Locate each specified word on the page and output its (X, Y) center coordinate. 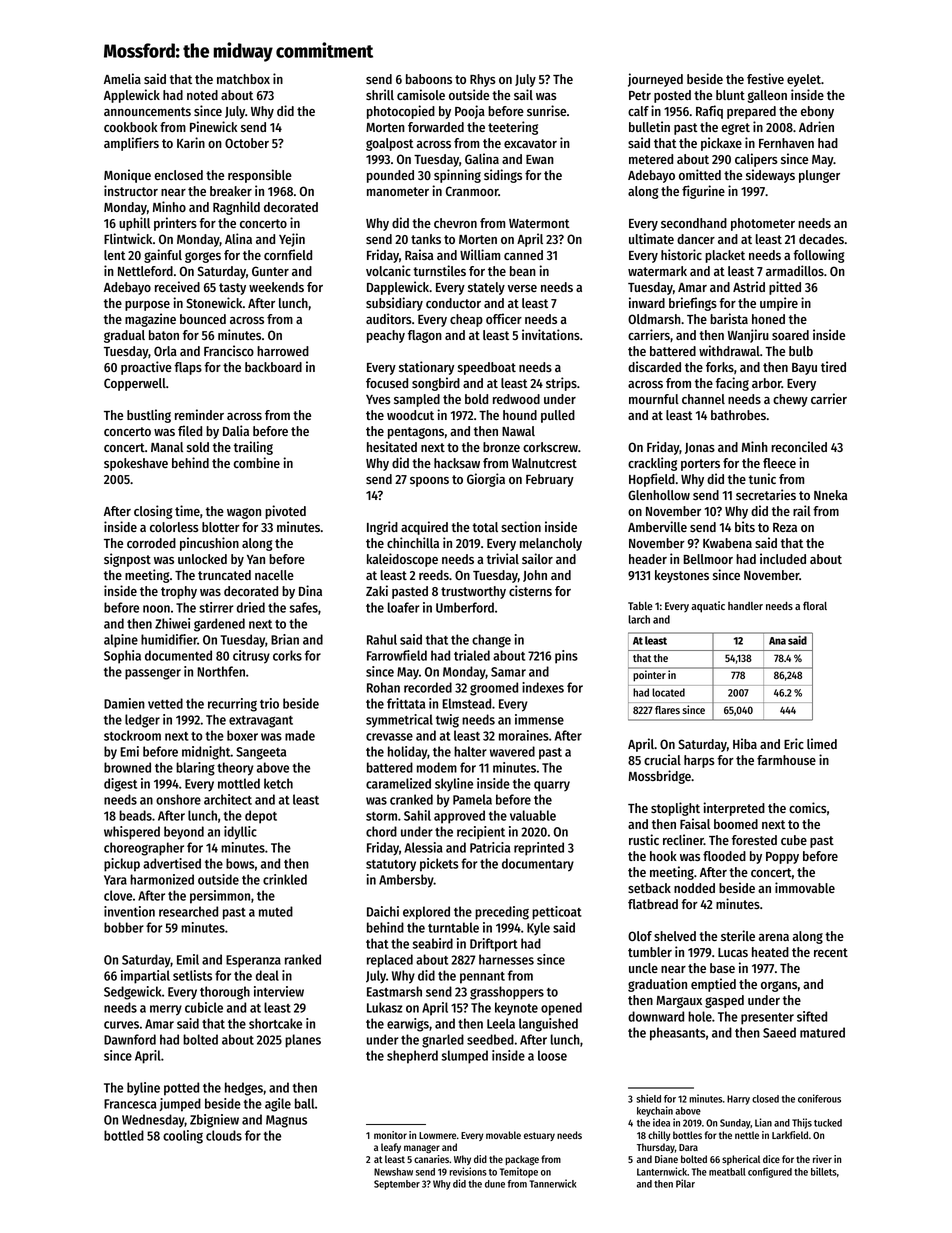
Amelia (122, 78)
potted (181, 1089)
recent (831, 952)
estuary (539, 1136)
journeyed (655, 80)
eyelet (804, 80)
